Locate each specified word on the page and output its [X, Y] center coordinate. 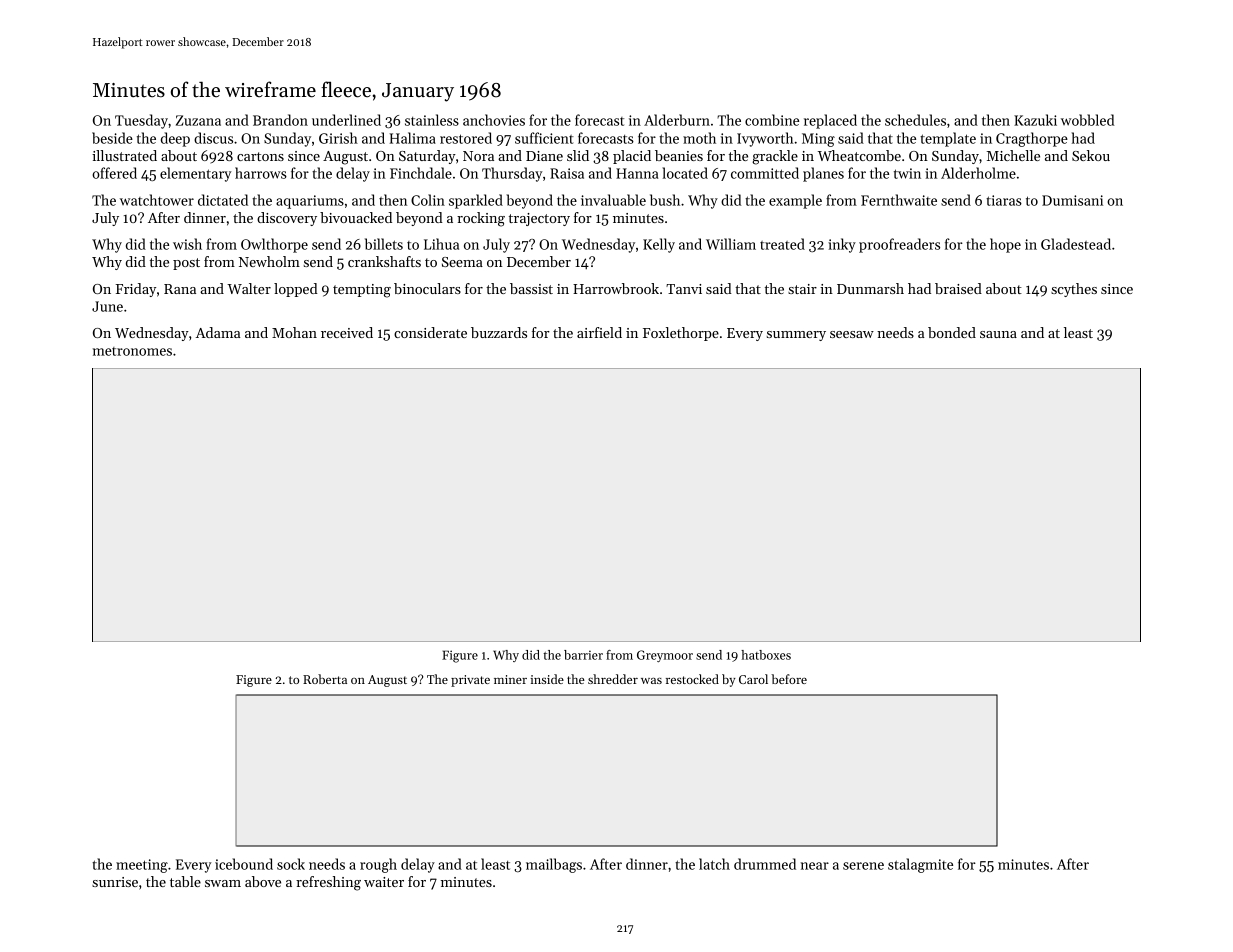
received [347, 332]
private [470, 681]
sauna [998, 334]
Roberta [325, 679]
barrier [583, 655]
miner [510, 679]
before [789, 679]
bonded [952, 332]
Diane [544, 156]
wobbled [1087, 120]
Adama [218, 332]
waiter [384, 882]
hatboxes [766, 655]
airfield [599, 332]
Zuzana [198, 120]
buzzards [499, 332]
